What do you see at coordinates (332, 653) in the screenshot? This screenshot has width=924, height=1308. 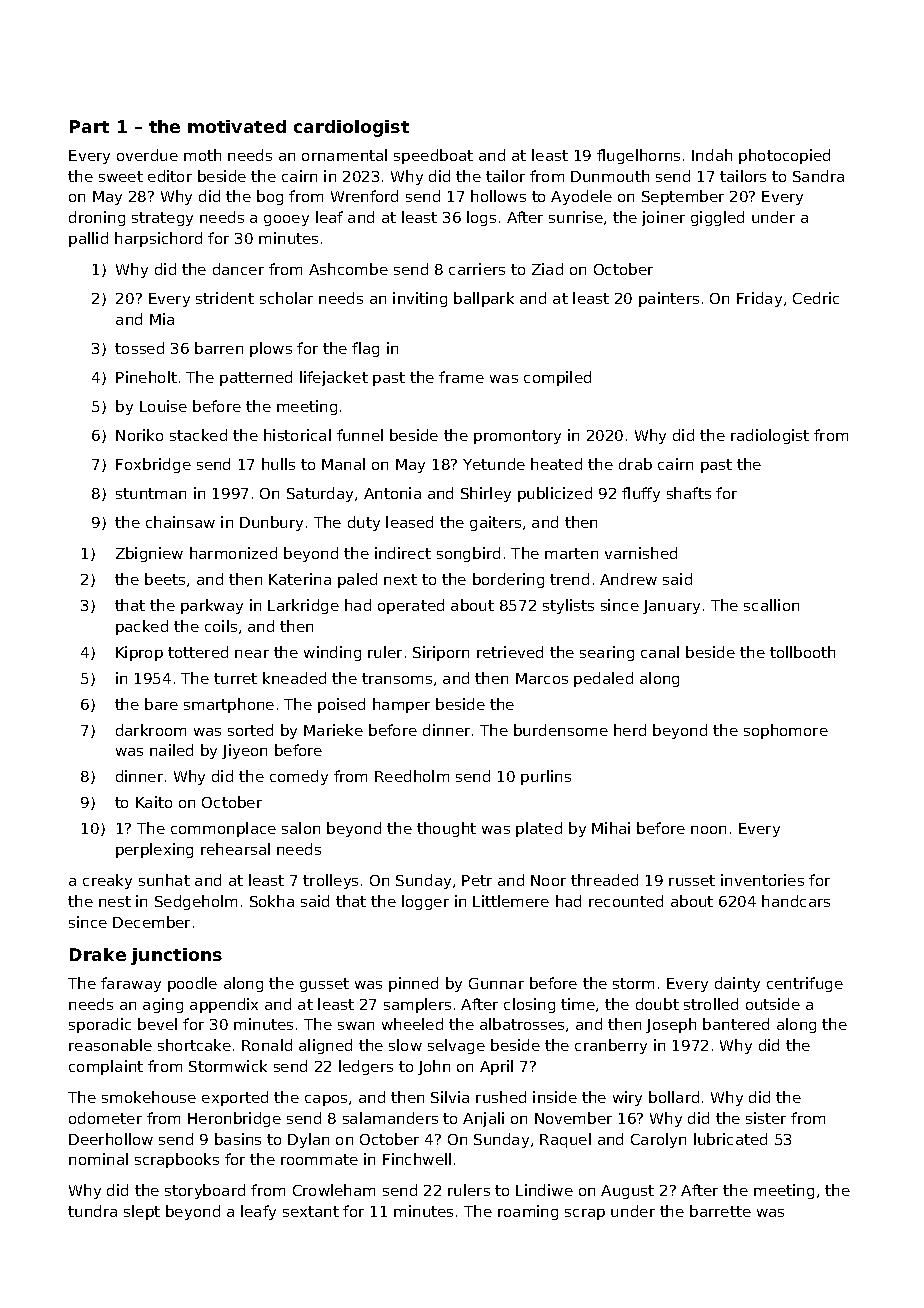 I see `winding` at bounding box center [332, 653].
